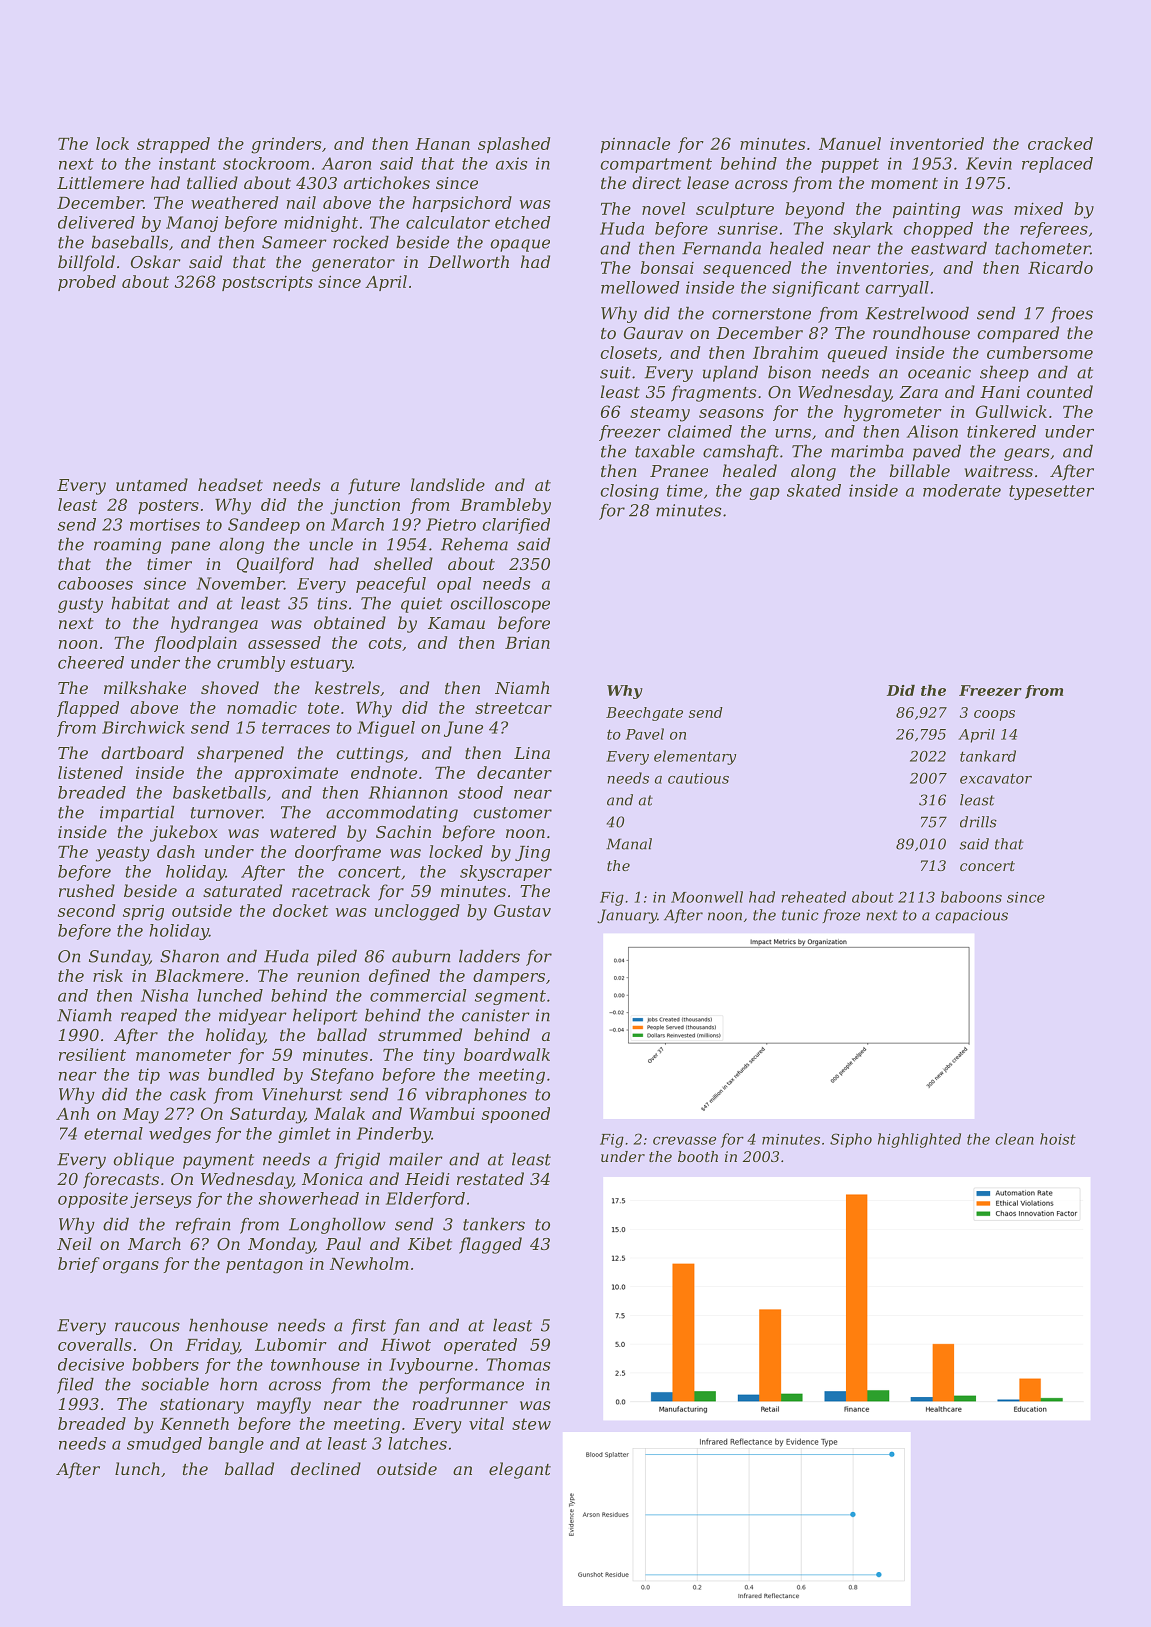 This screenshot has height=1627, width=1151. Describe the element at coordinates (264, 1266) in the screenshot. I see `pentagon` at that location.
